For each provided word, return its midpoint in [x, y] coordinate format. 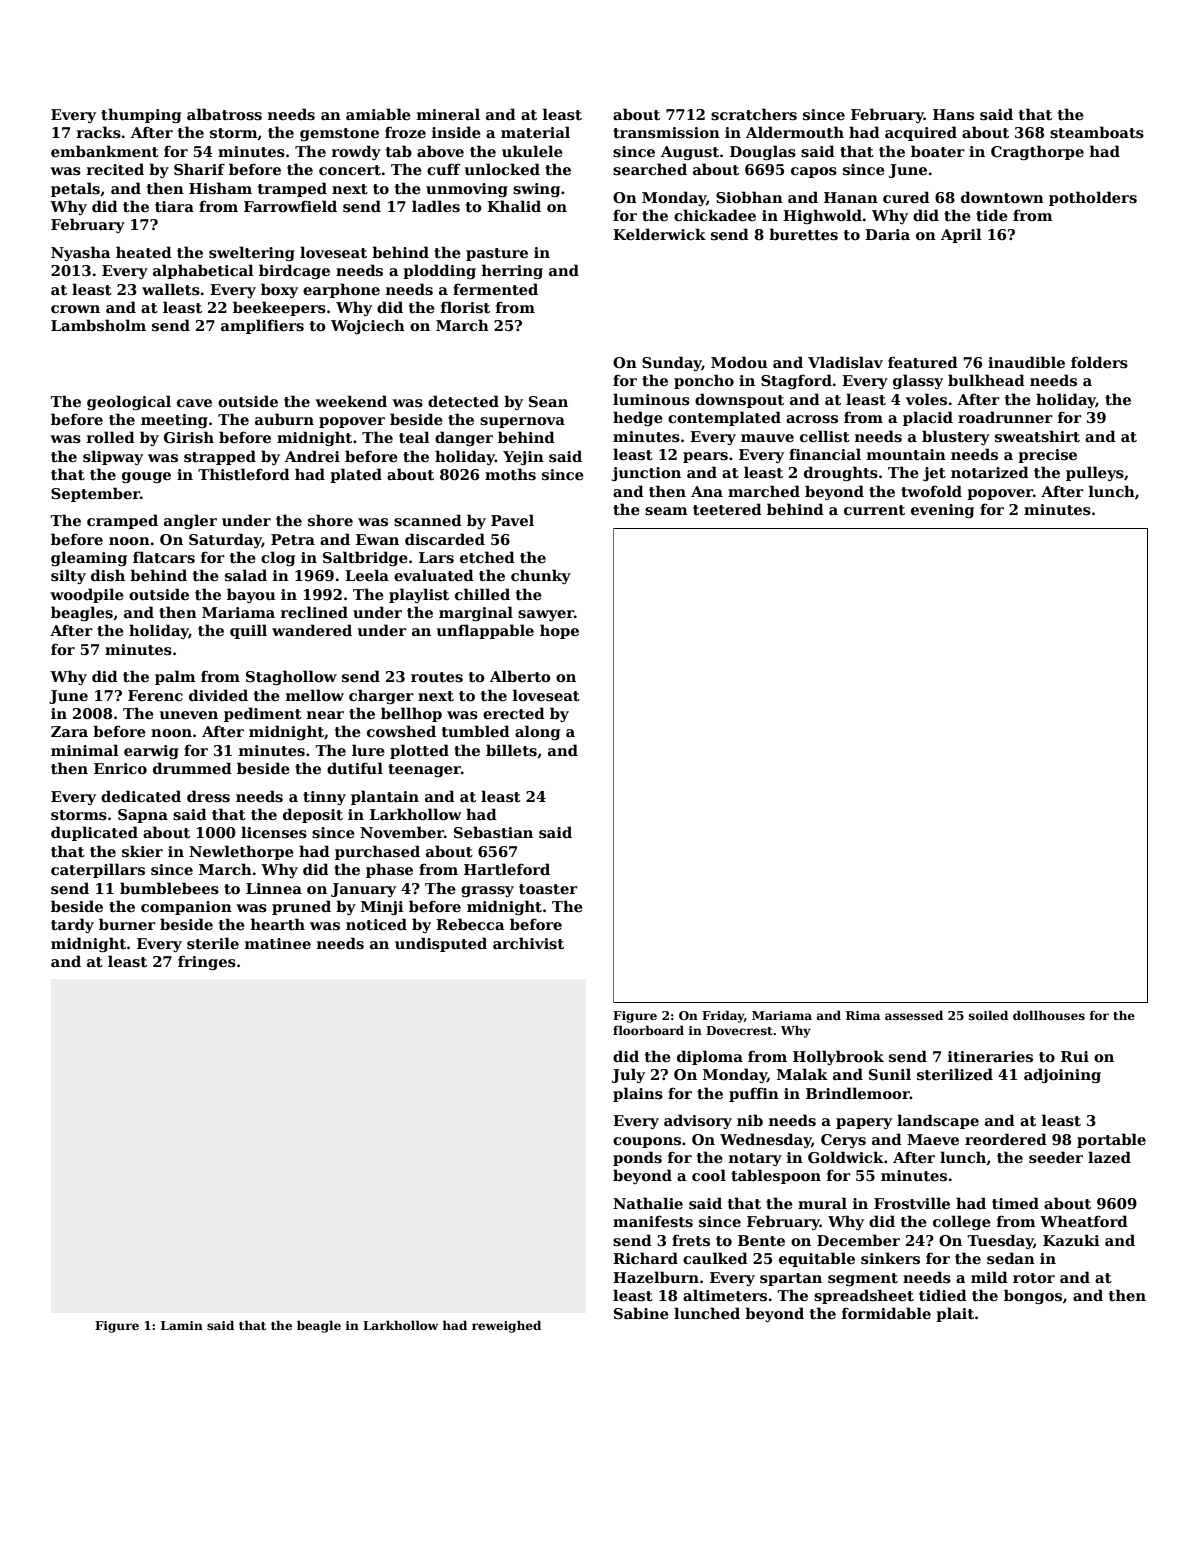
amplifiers [262, 326]
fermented [495, 289]
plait [955, 1314]
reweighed [506, 1326]
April [961, 235]
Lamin [182, 1325]
